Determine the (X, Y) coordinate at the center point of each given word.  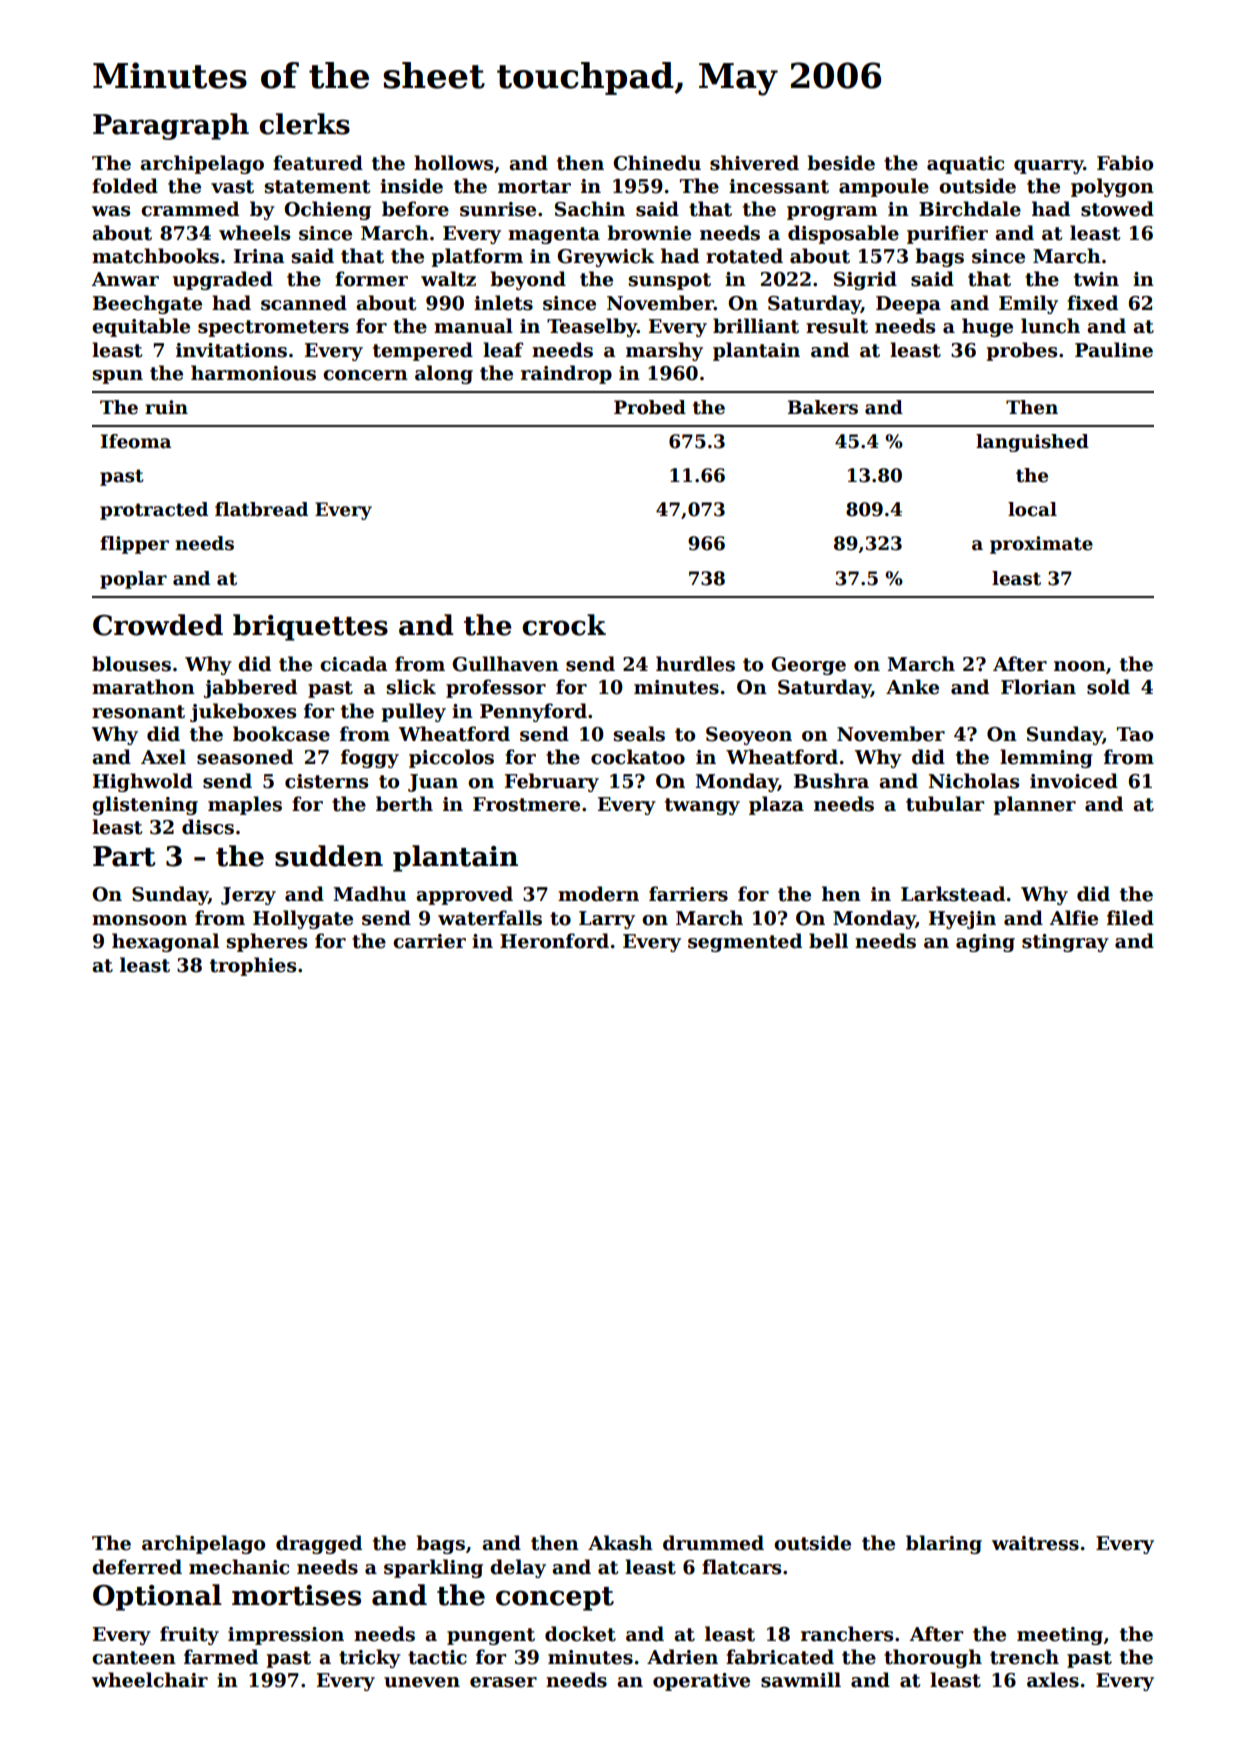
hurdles (695, 664)
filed (1130, 918)
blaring (944, 1544)
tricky (370, 1658)
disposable (843, 234)
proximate (1041, 545)
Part (124, 856)
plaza (776, 805)
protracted (154, 511)
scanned (304, 303)
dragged (319, 1544)
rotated (744, 256)
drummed (713, 1543)
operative (701, 1682)
